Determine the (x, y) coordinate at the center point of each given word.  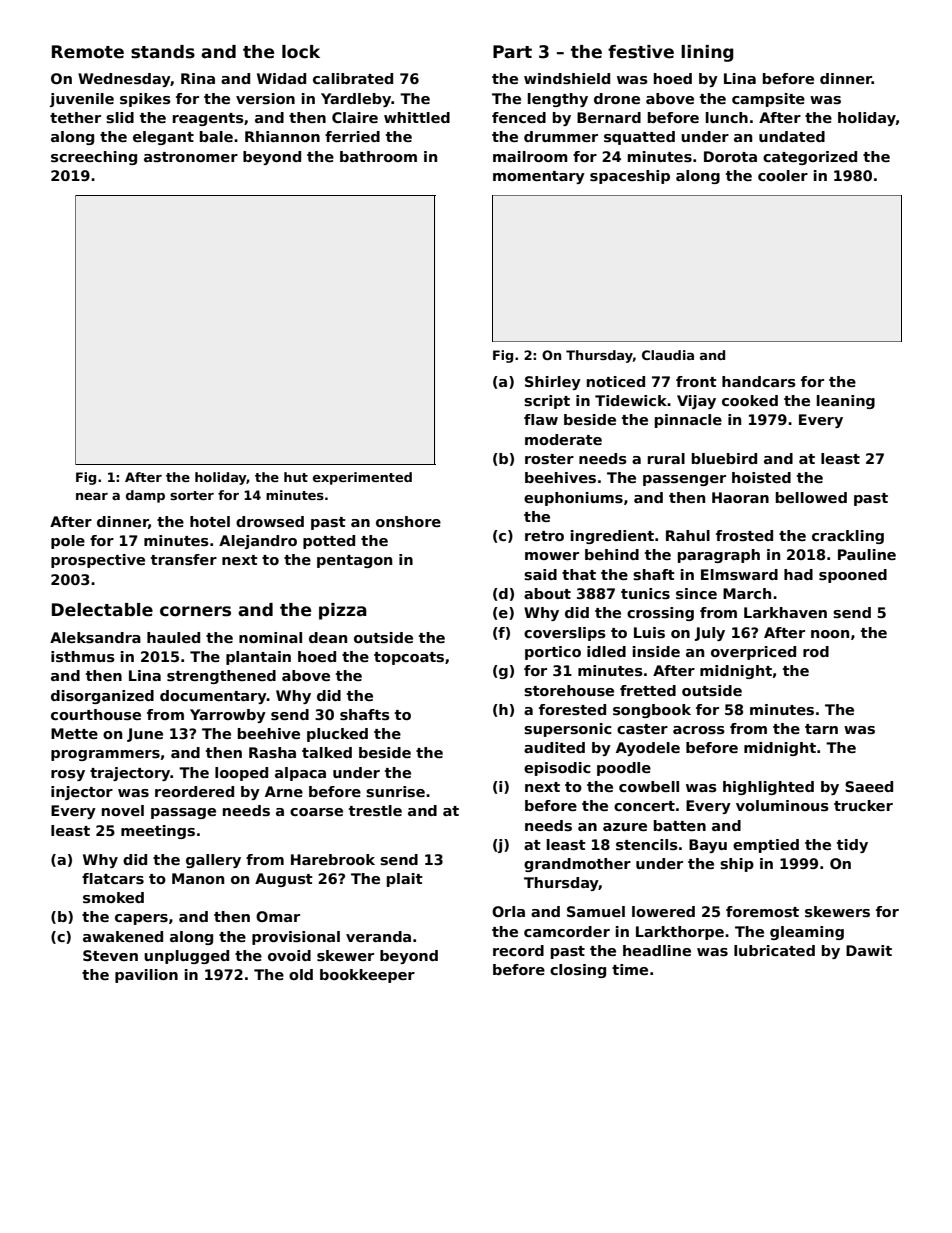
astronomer (191, 157)
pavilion (146, 976)
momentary (539, 177)
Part (512, 51)
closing (578, 971)
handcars (759, 381)
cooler (783, 175)
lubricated (774, 950)
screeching (94, 158)
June (145, 735)
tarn (821, 729)
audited (554, 747)
